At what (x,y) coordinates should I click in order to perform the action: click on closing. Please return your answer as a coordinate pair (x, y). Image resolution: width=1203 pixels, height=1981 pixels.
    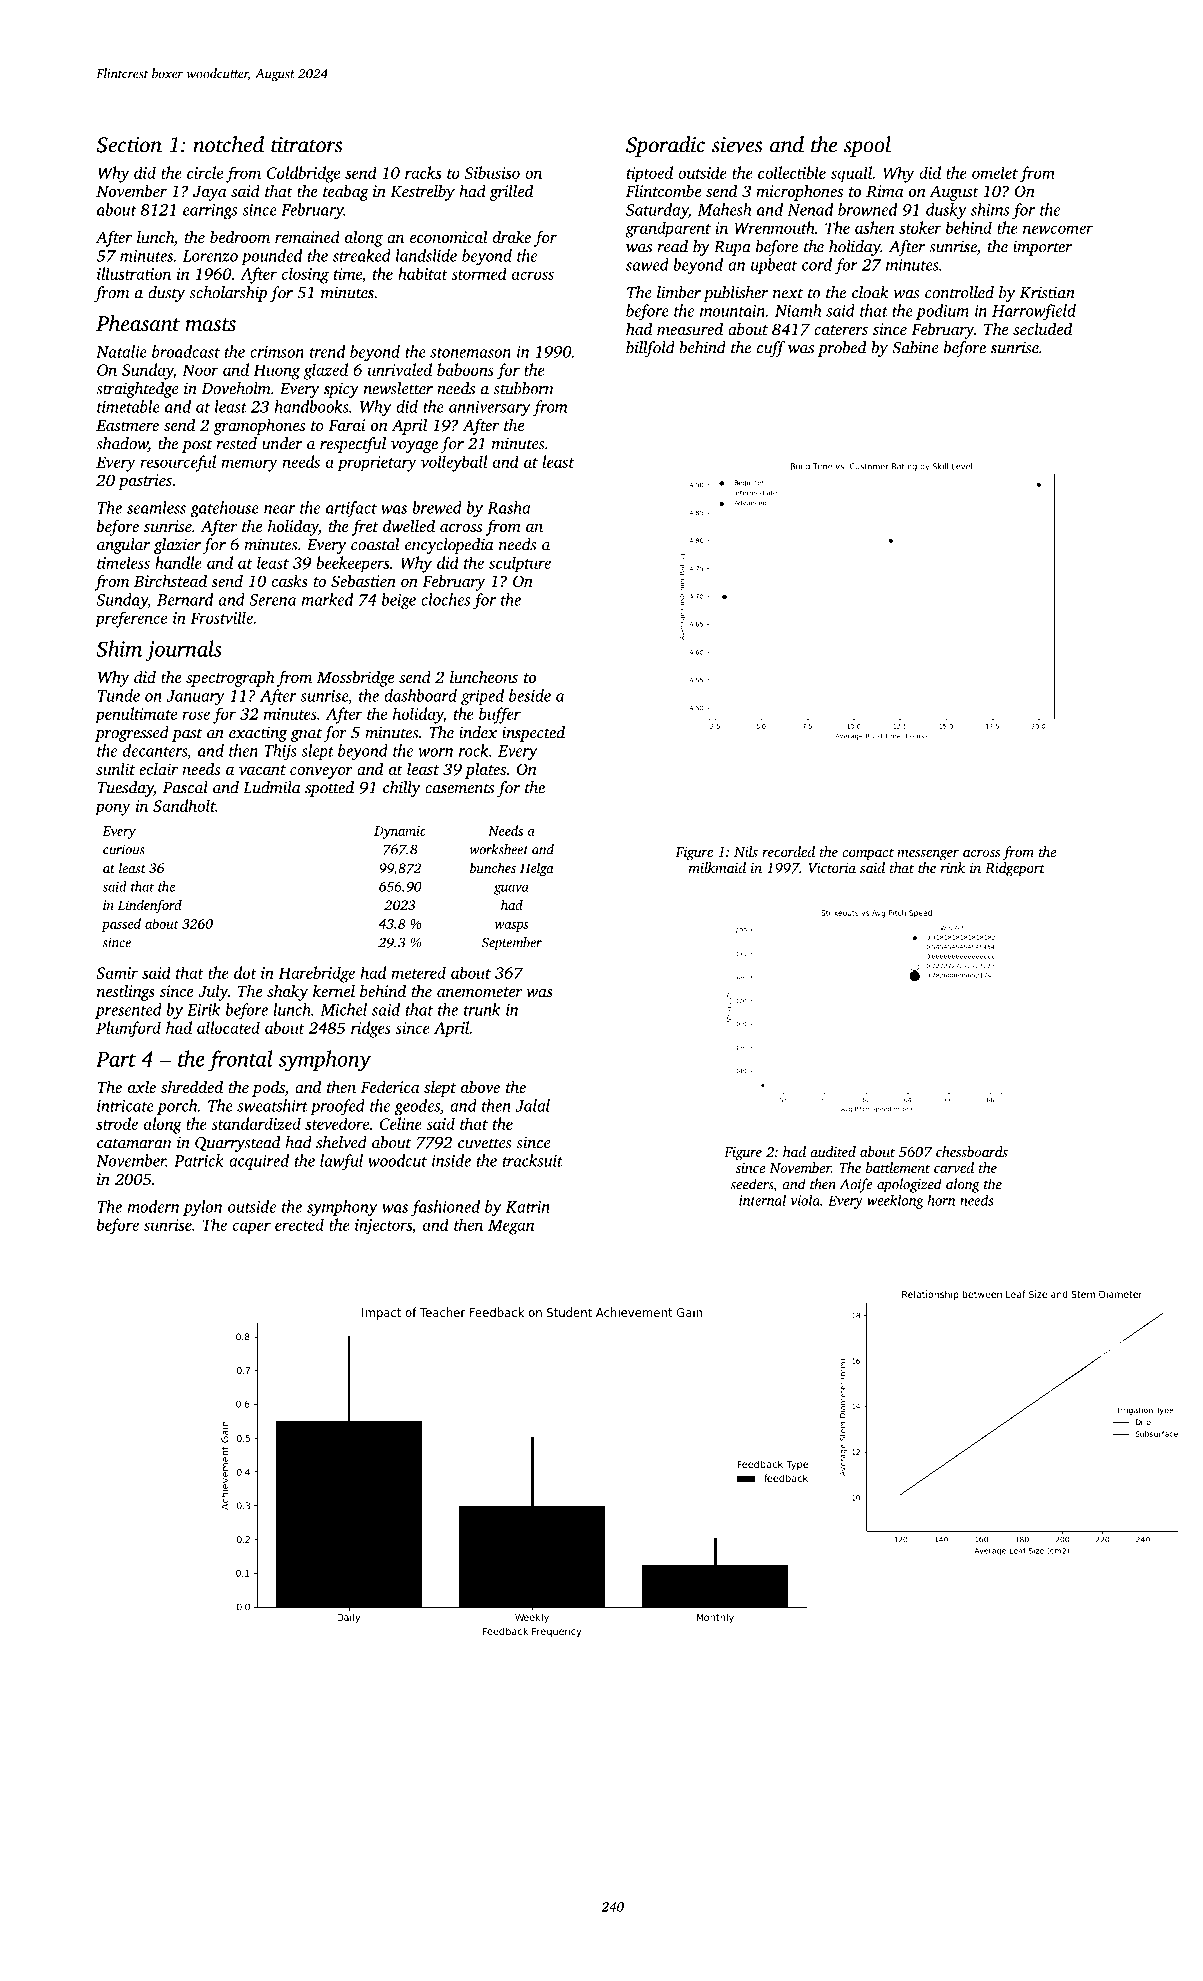
    Looking at the image, I should click on (305, 275).
